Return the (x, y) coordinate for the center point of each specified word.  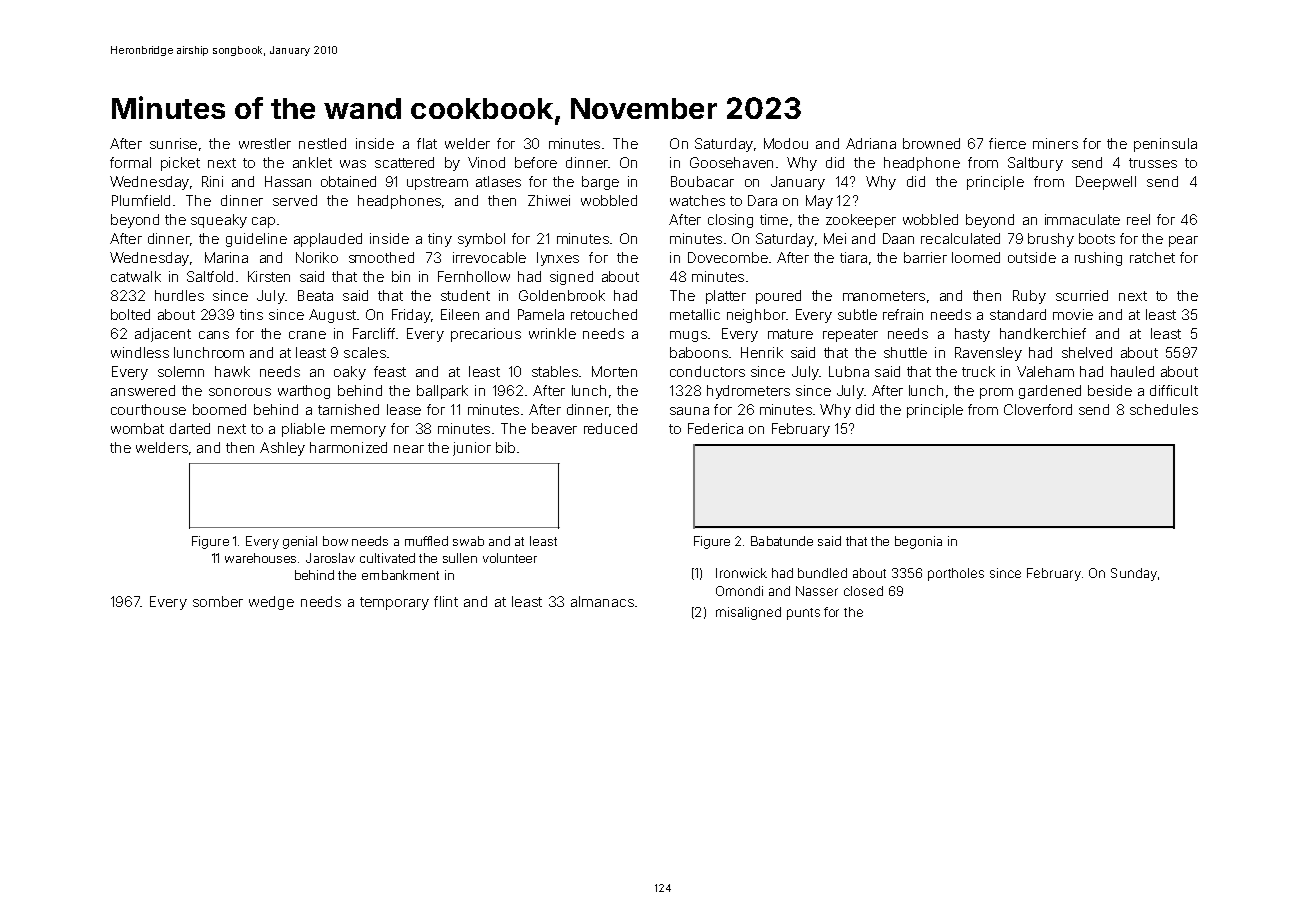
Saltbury (1035, 164)
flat (427, 143)
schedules (1164, 409)
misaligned (748, 613)
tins (251, 314)
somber (218, 601)
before (536, 162)
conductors (707, 371)
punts (803, 614)
